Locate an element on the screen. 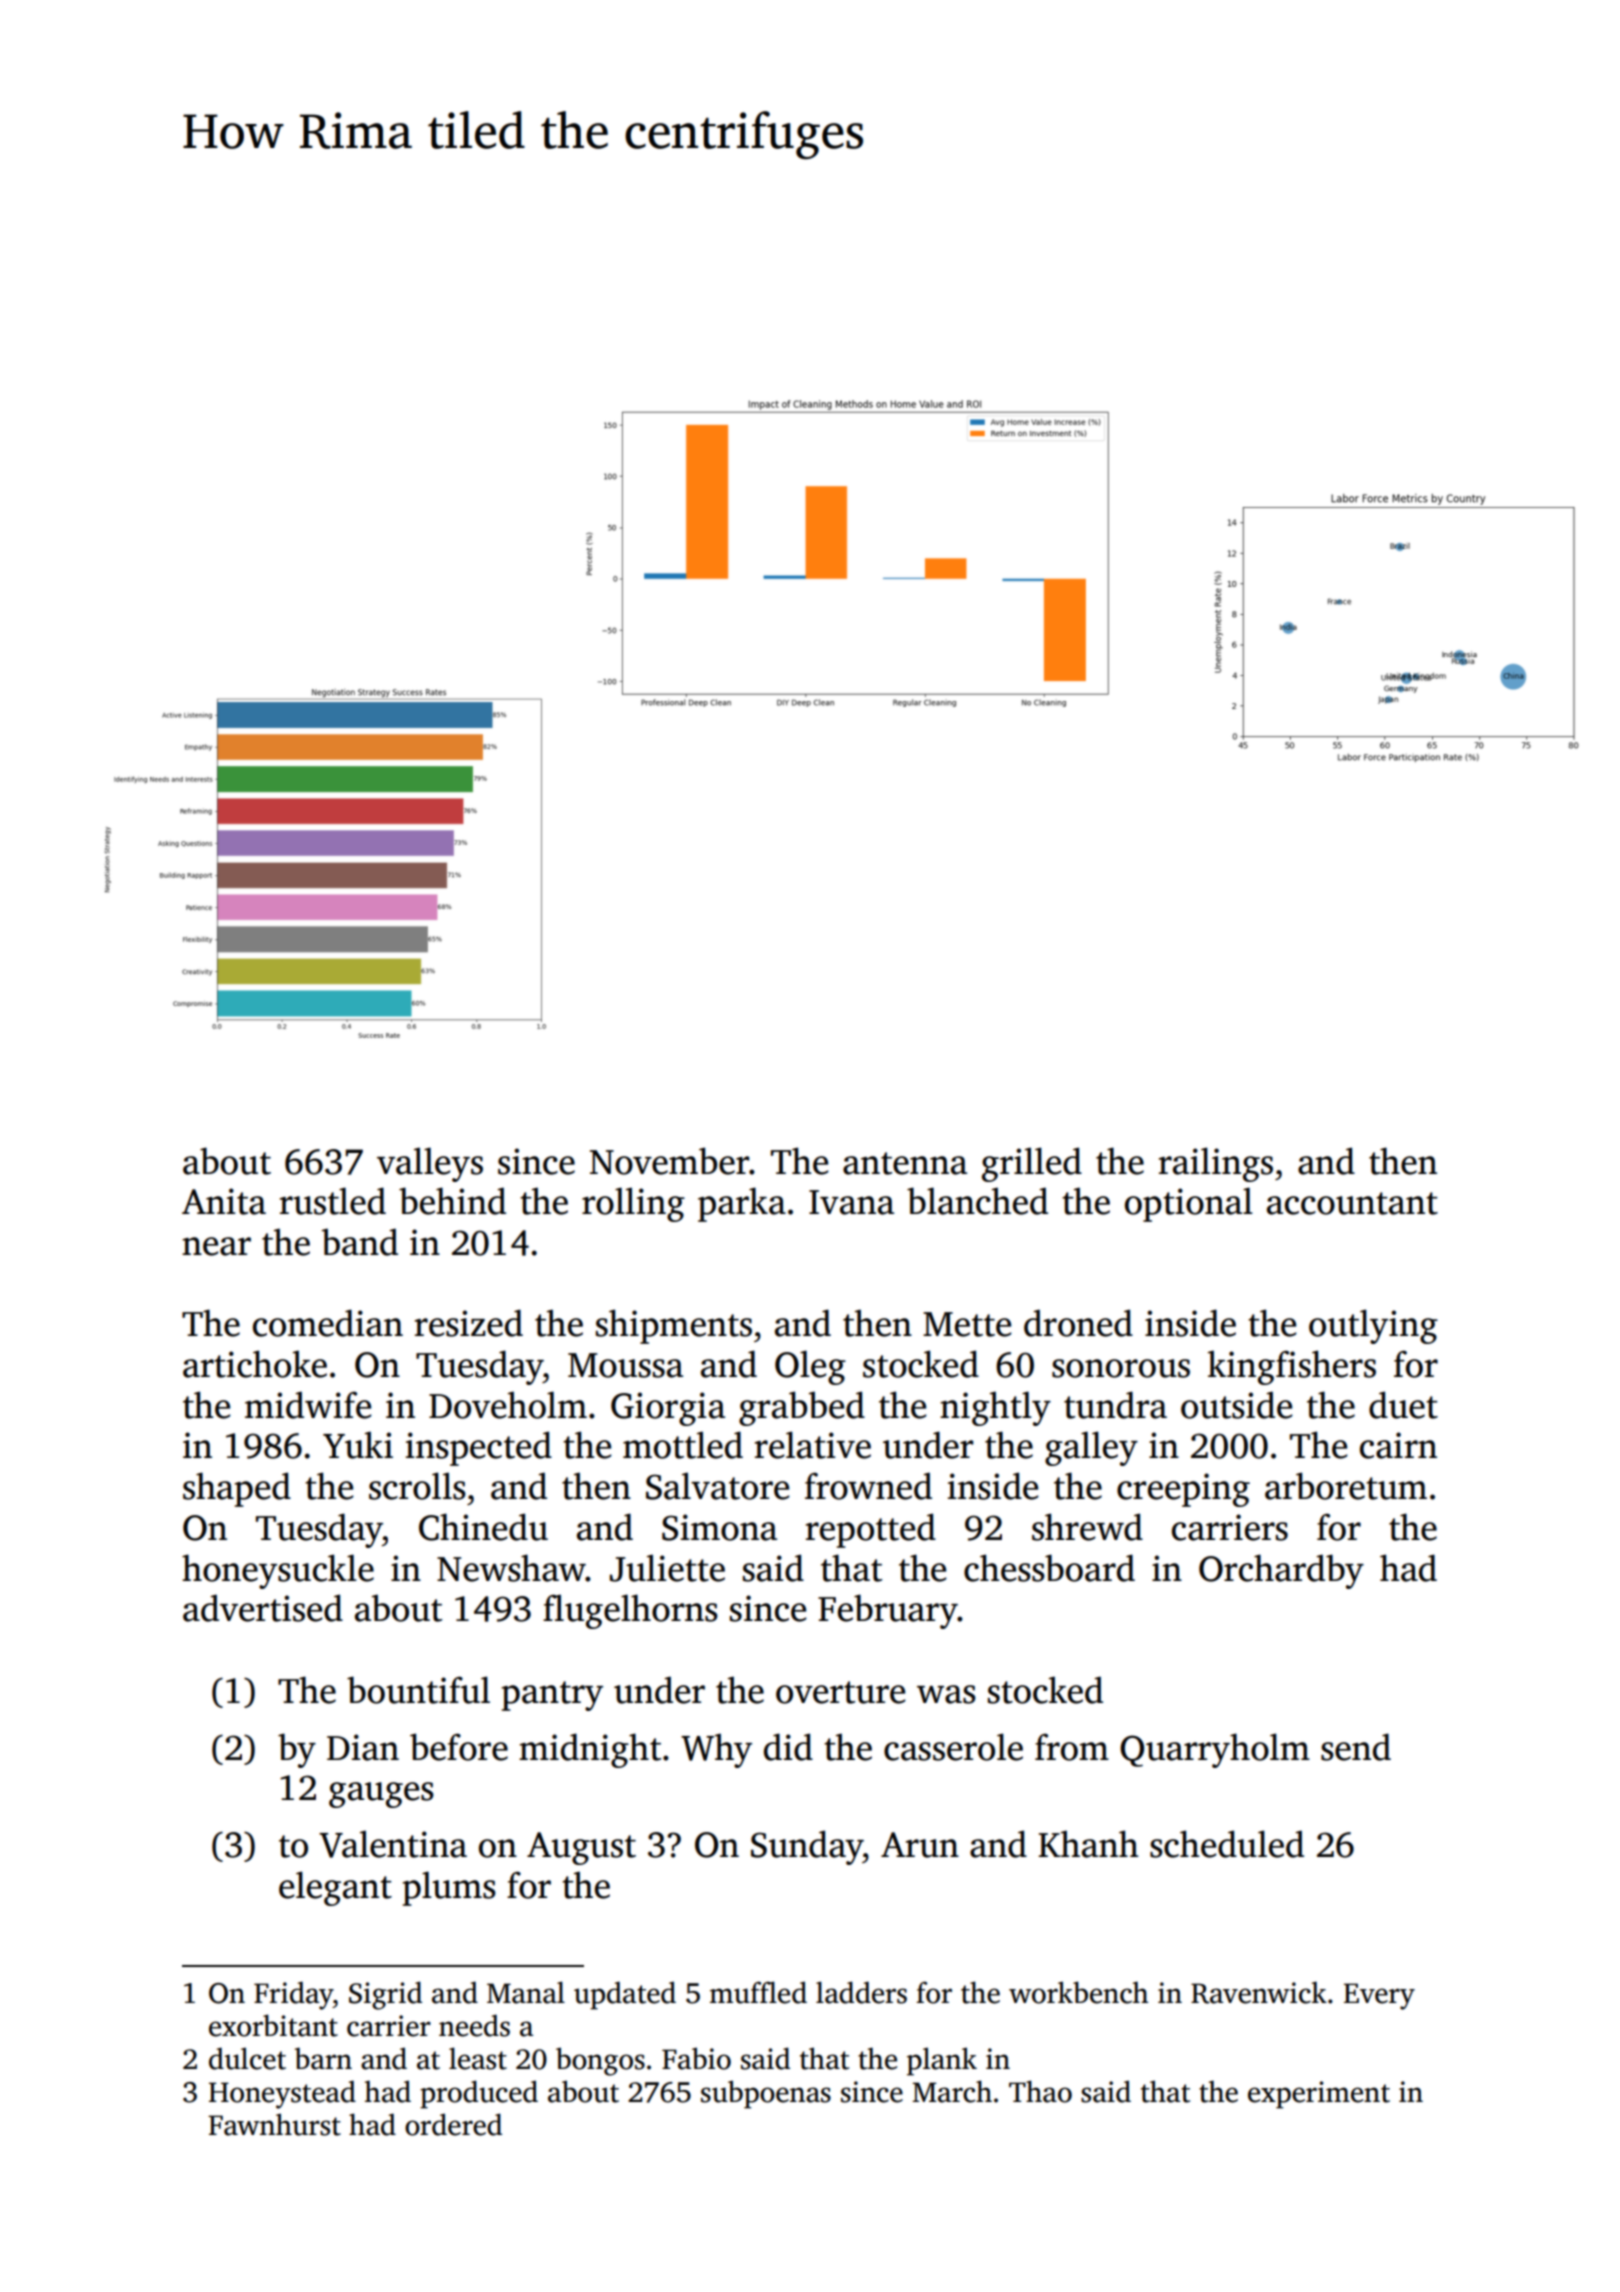  railings is located at coordinates (1216, 1164).
